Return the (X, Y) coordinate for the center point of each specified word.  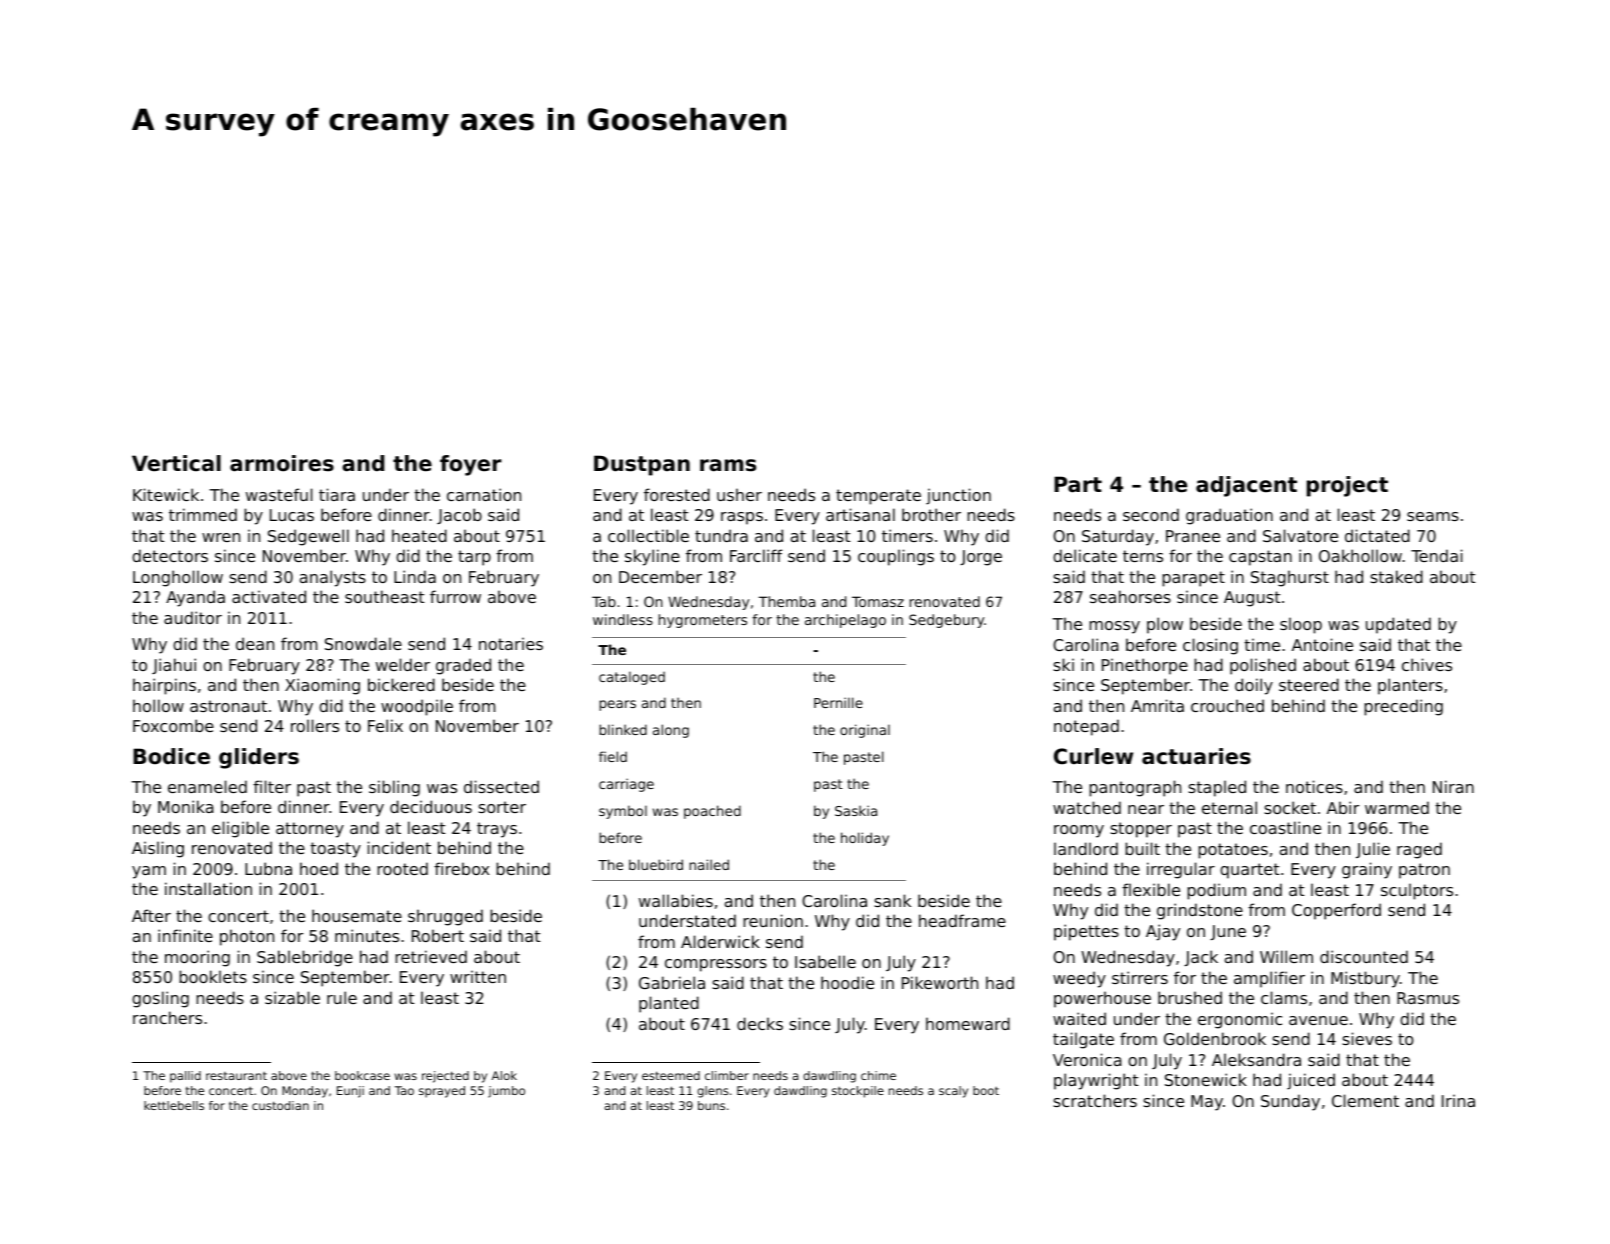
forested (677, 494)
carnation (484, 494)
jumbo (506, 1092)
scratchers (1095, 1100)
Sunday (1290, 1102)
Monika (186, 806)
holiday (865, 839)
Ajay (1163, 932)
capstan (1260, 558)
